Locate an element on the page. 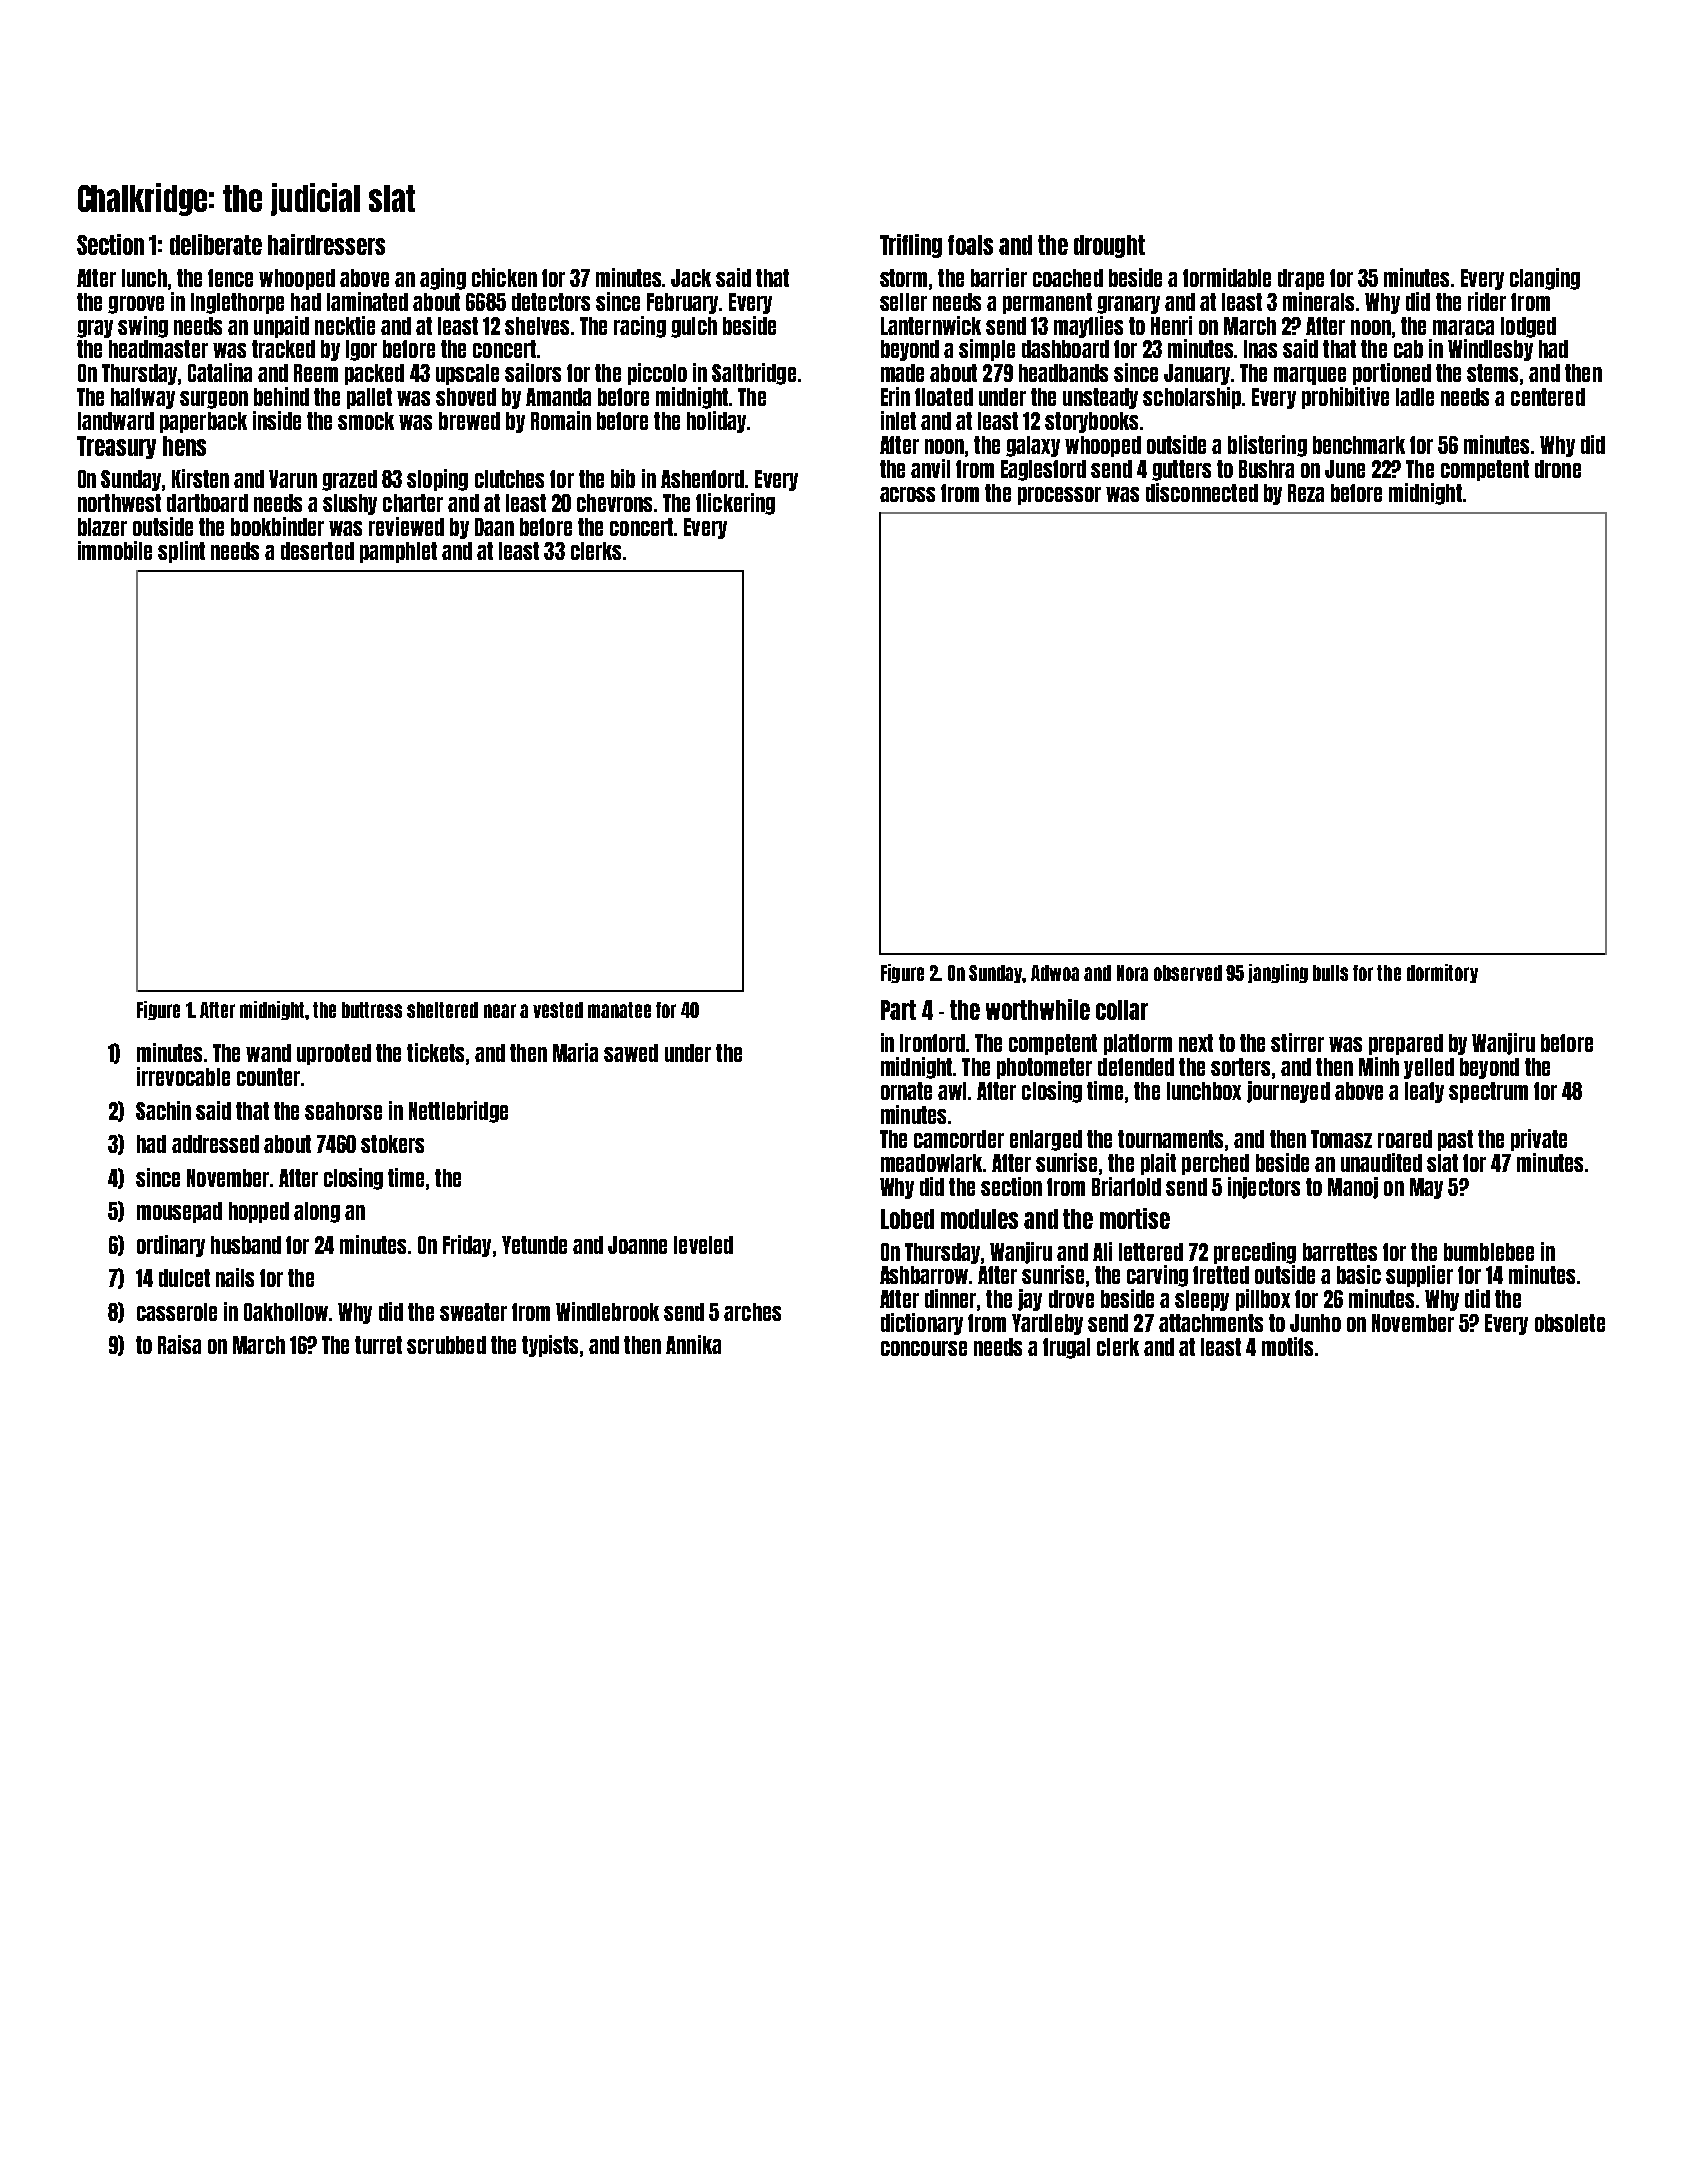 This page has height=2178, width=1683. Daan is located at coordinates (494, 527).
